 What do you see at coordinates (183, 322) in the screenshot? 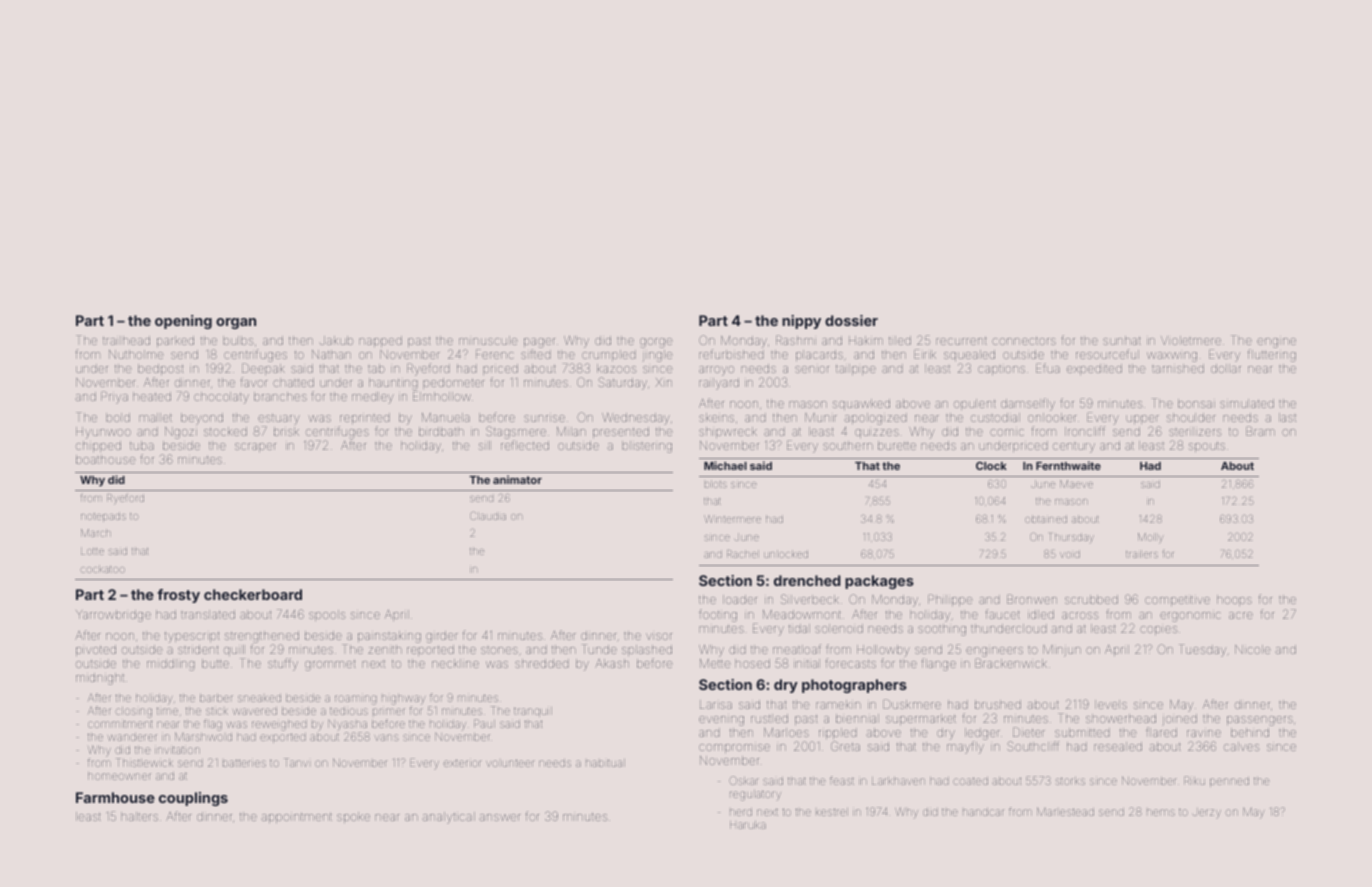
I see `opening` at bounding box center [183, 322].
